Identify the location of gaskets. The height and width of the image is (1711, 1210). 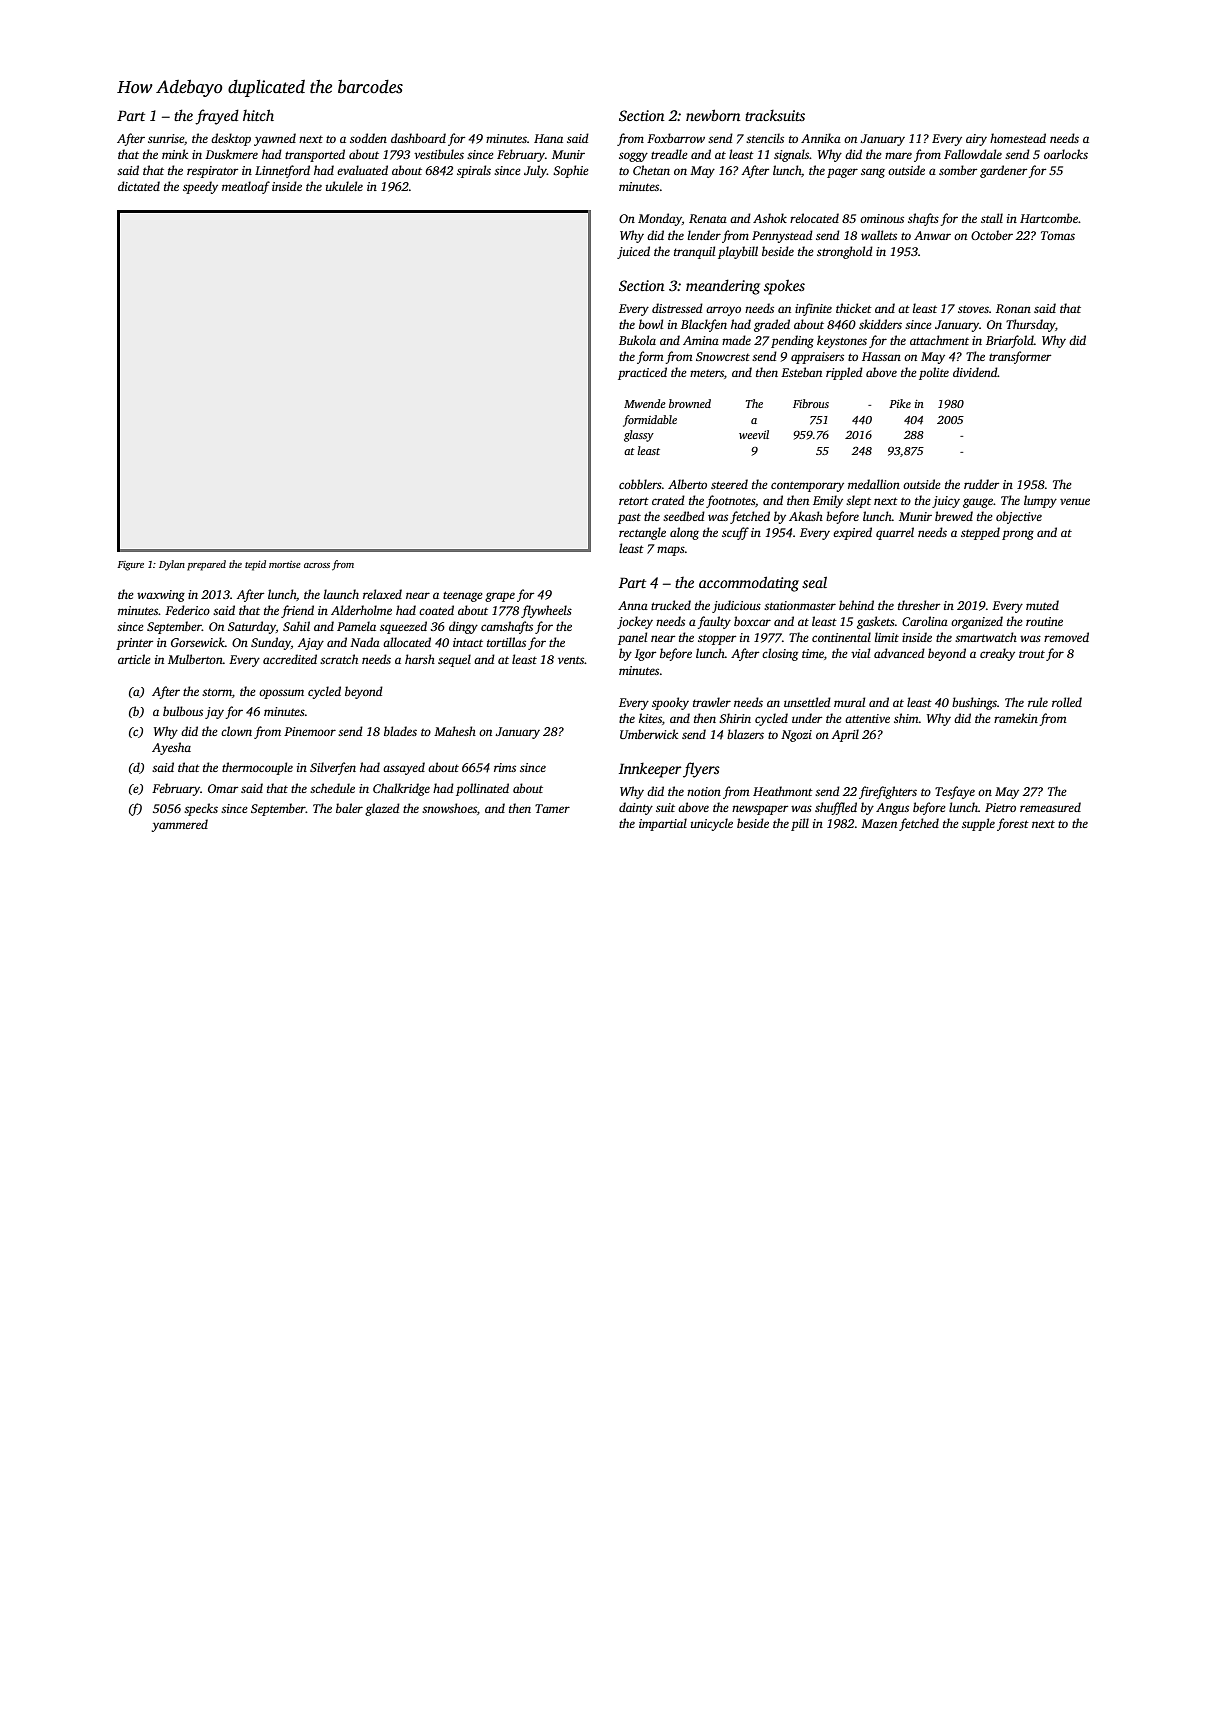
(876, 622).
